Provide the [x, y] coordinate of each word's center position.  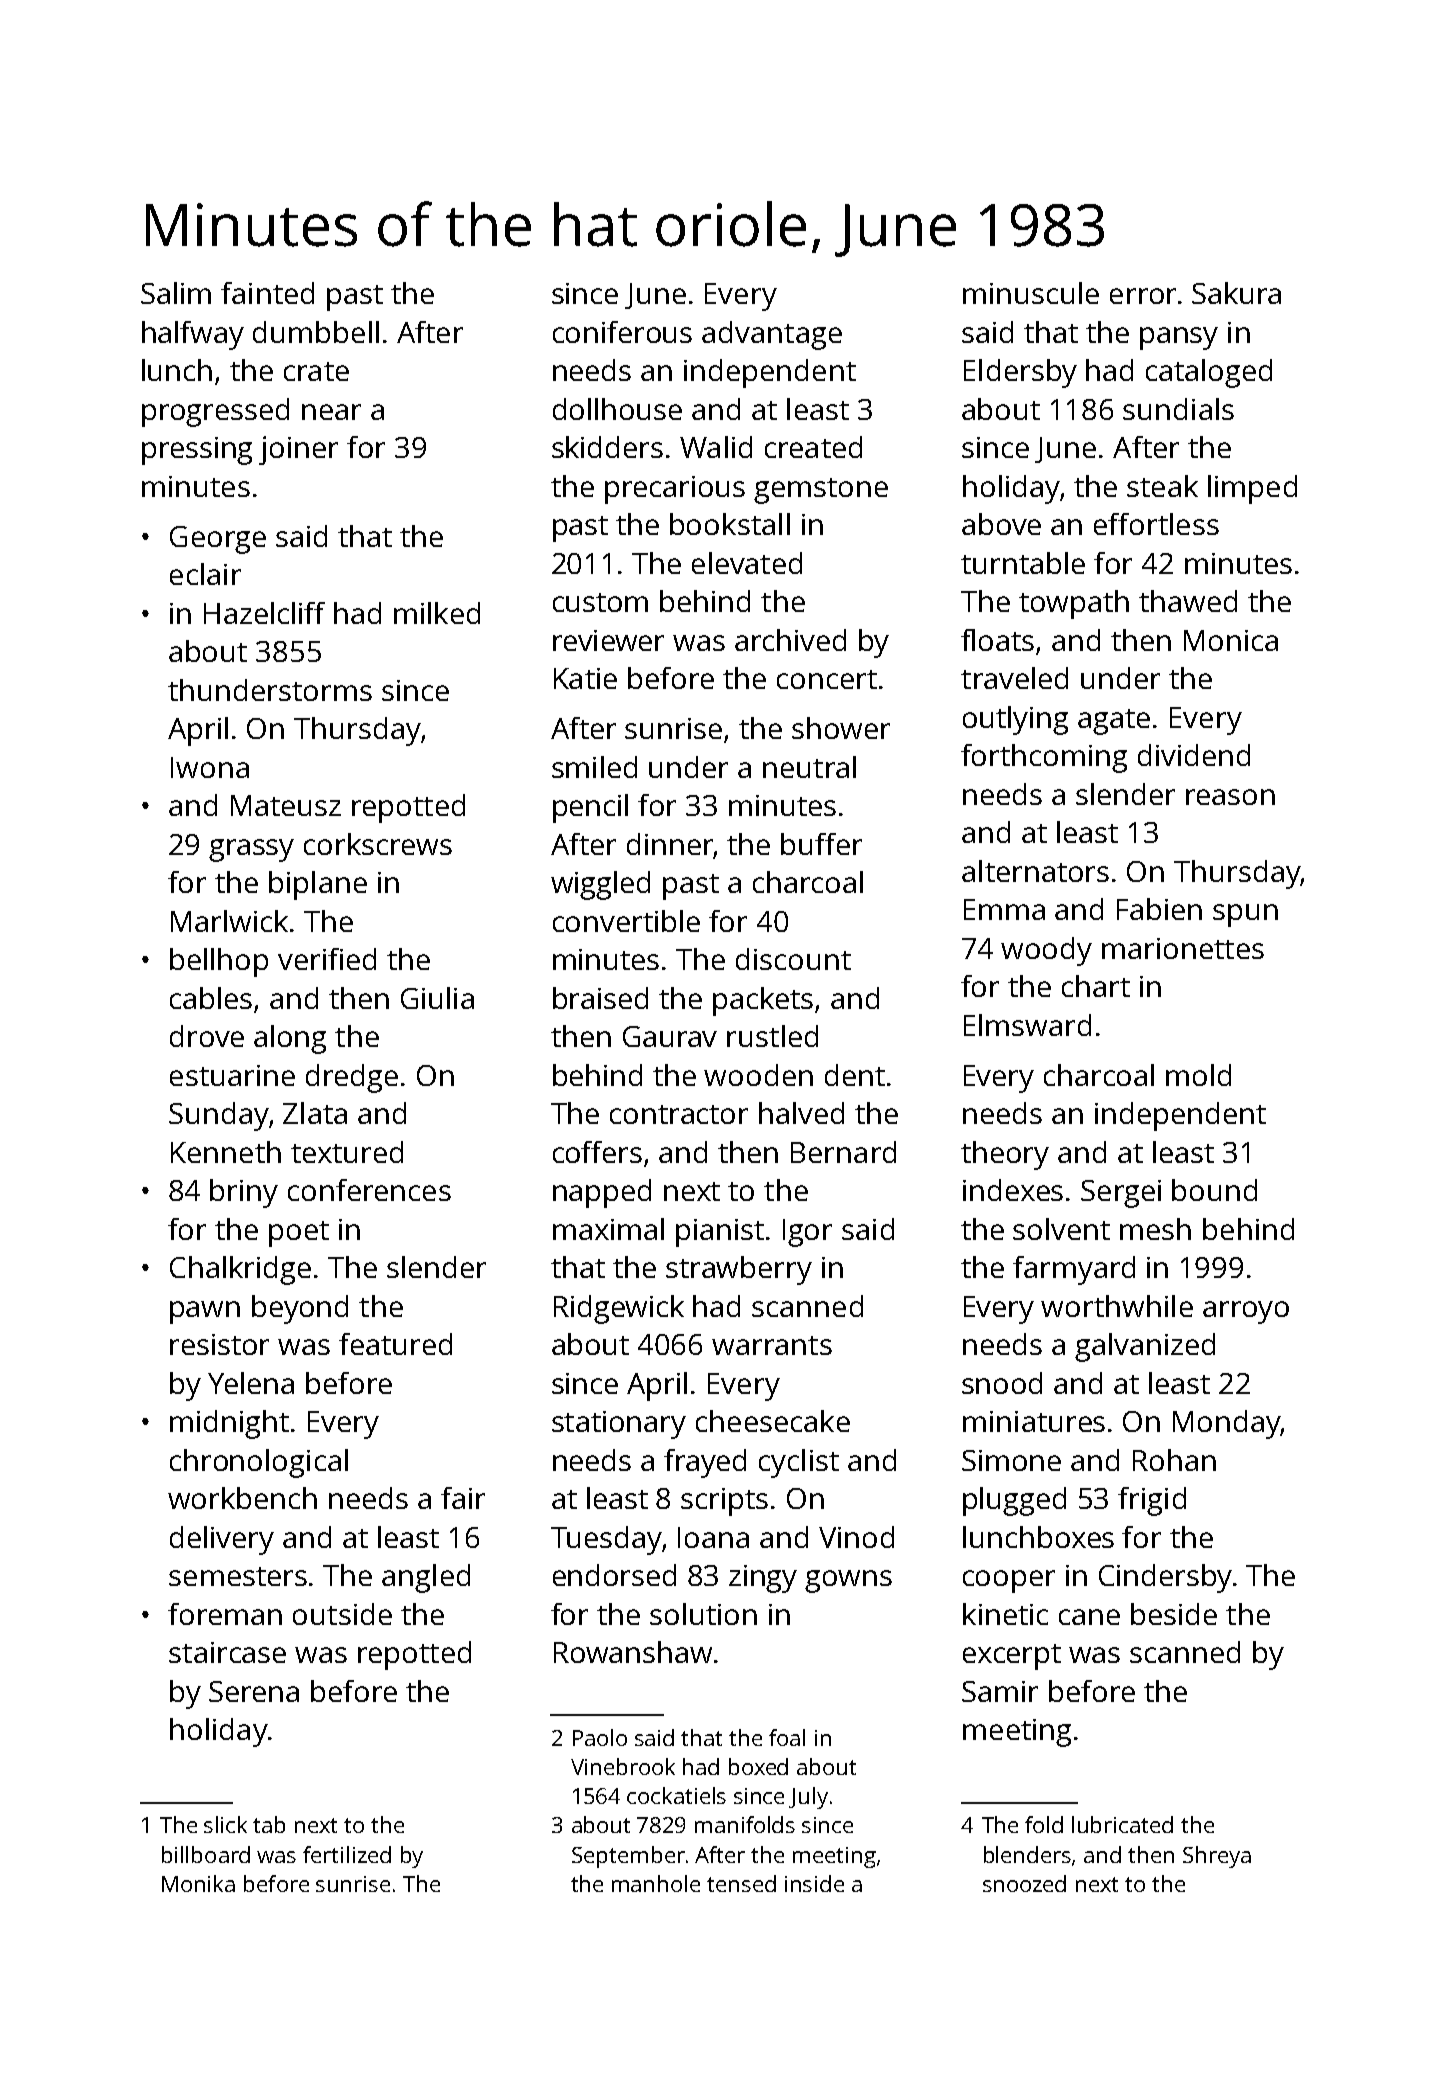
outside [342, 1614]
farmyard [1074, 1270]
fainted [267, 293]
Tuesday [606, 1540]
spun [1245, 915]
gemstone [821, 491]
